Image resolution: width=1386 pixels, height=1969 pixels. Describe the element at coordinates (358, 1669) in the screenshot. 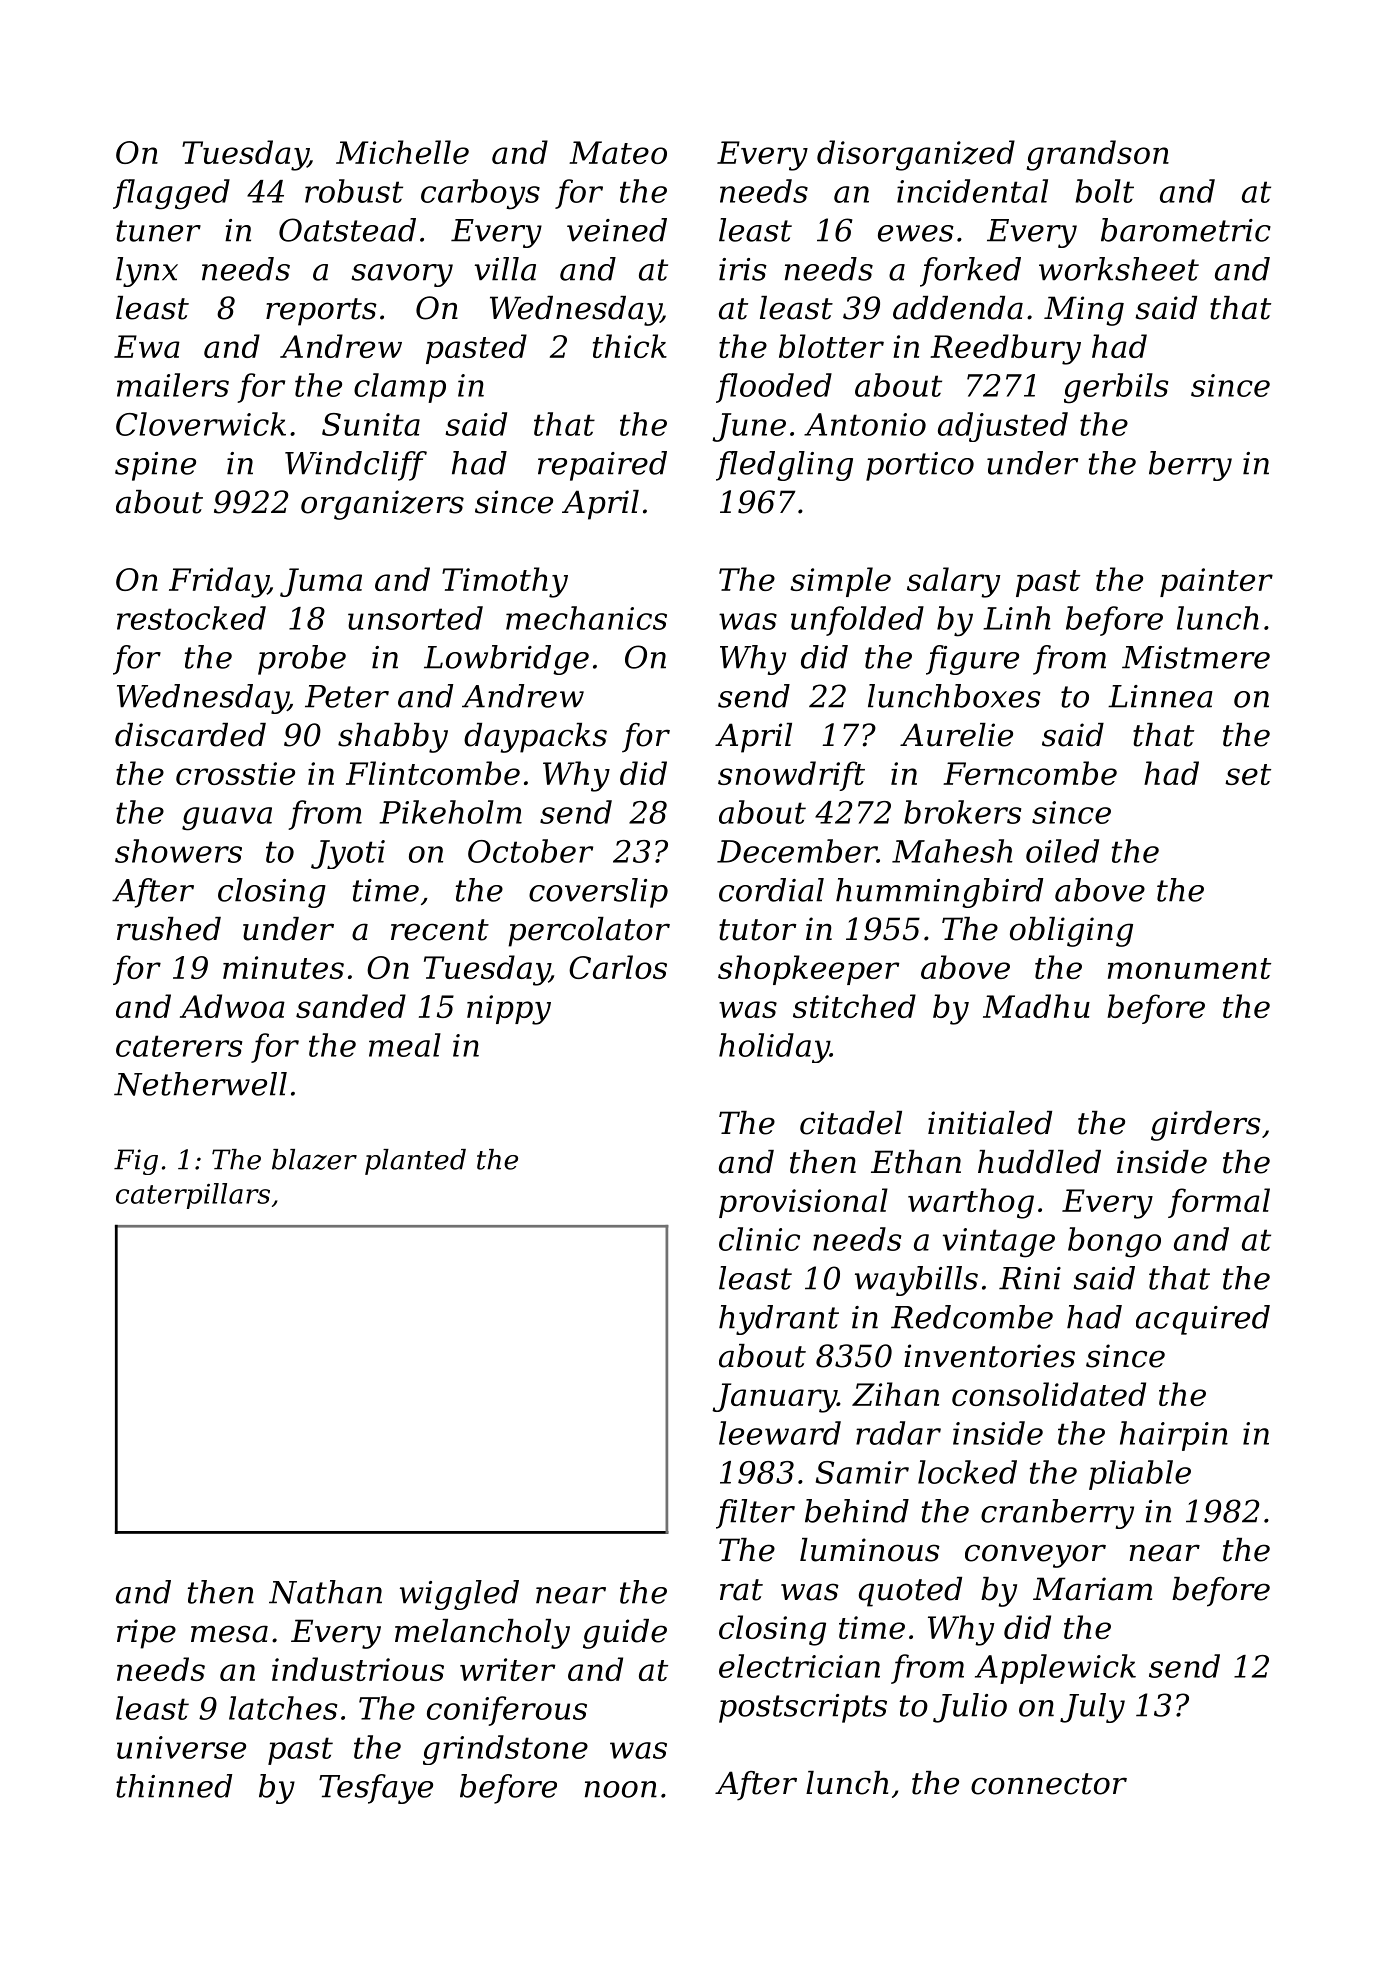

I see `industrious` at that location.
